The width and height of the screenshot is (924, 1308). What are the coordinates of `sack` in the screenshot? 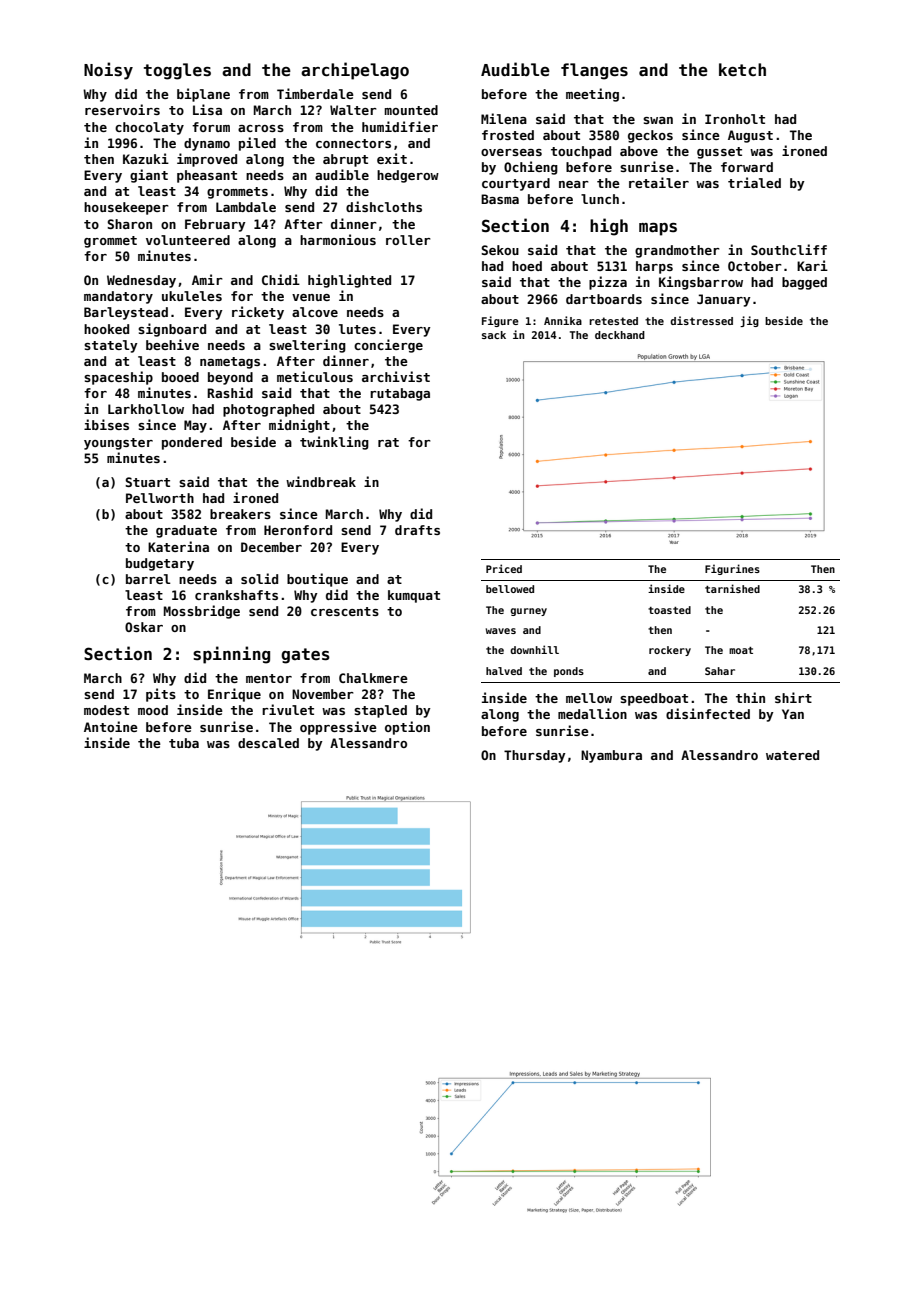 It's located at (494, 335).
